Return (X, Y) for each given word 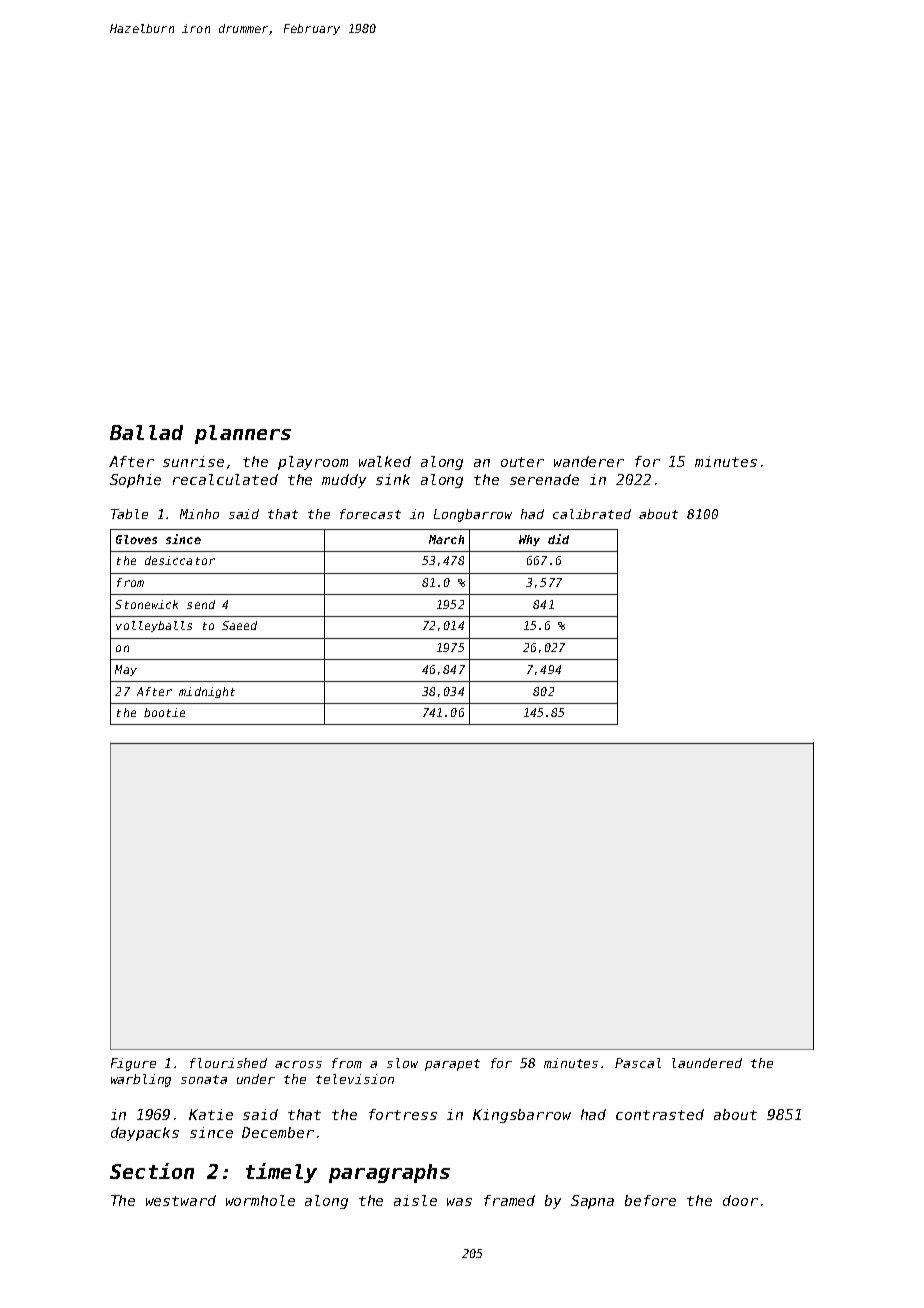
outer (522, 462)
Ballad (146, 432)
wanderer (589, 461)
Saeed (239, 625)
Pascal (638, 1063)
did (558, 539)
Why (529, 540)
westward (181, 1200)
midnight (207, 692)
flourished (228, 1063)
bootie (164, 712)
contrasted (660, 1114)
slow (402, 1063)
